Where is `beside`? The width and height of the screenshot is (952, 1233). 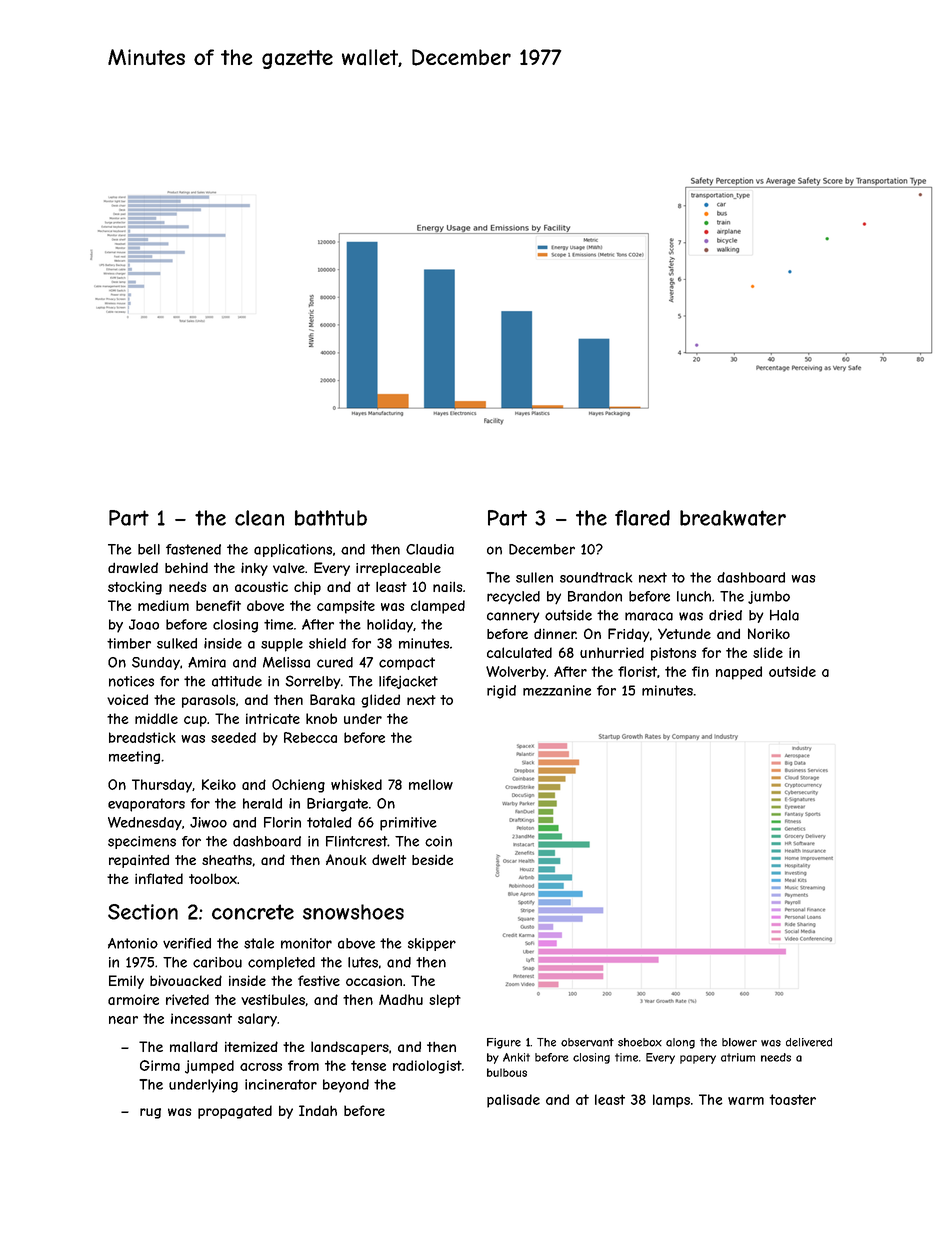
beside is located at coordinates (432, 859).
